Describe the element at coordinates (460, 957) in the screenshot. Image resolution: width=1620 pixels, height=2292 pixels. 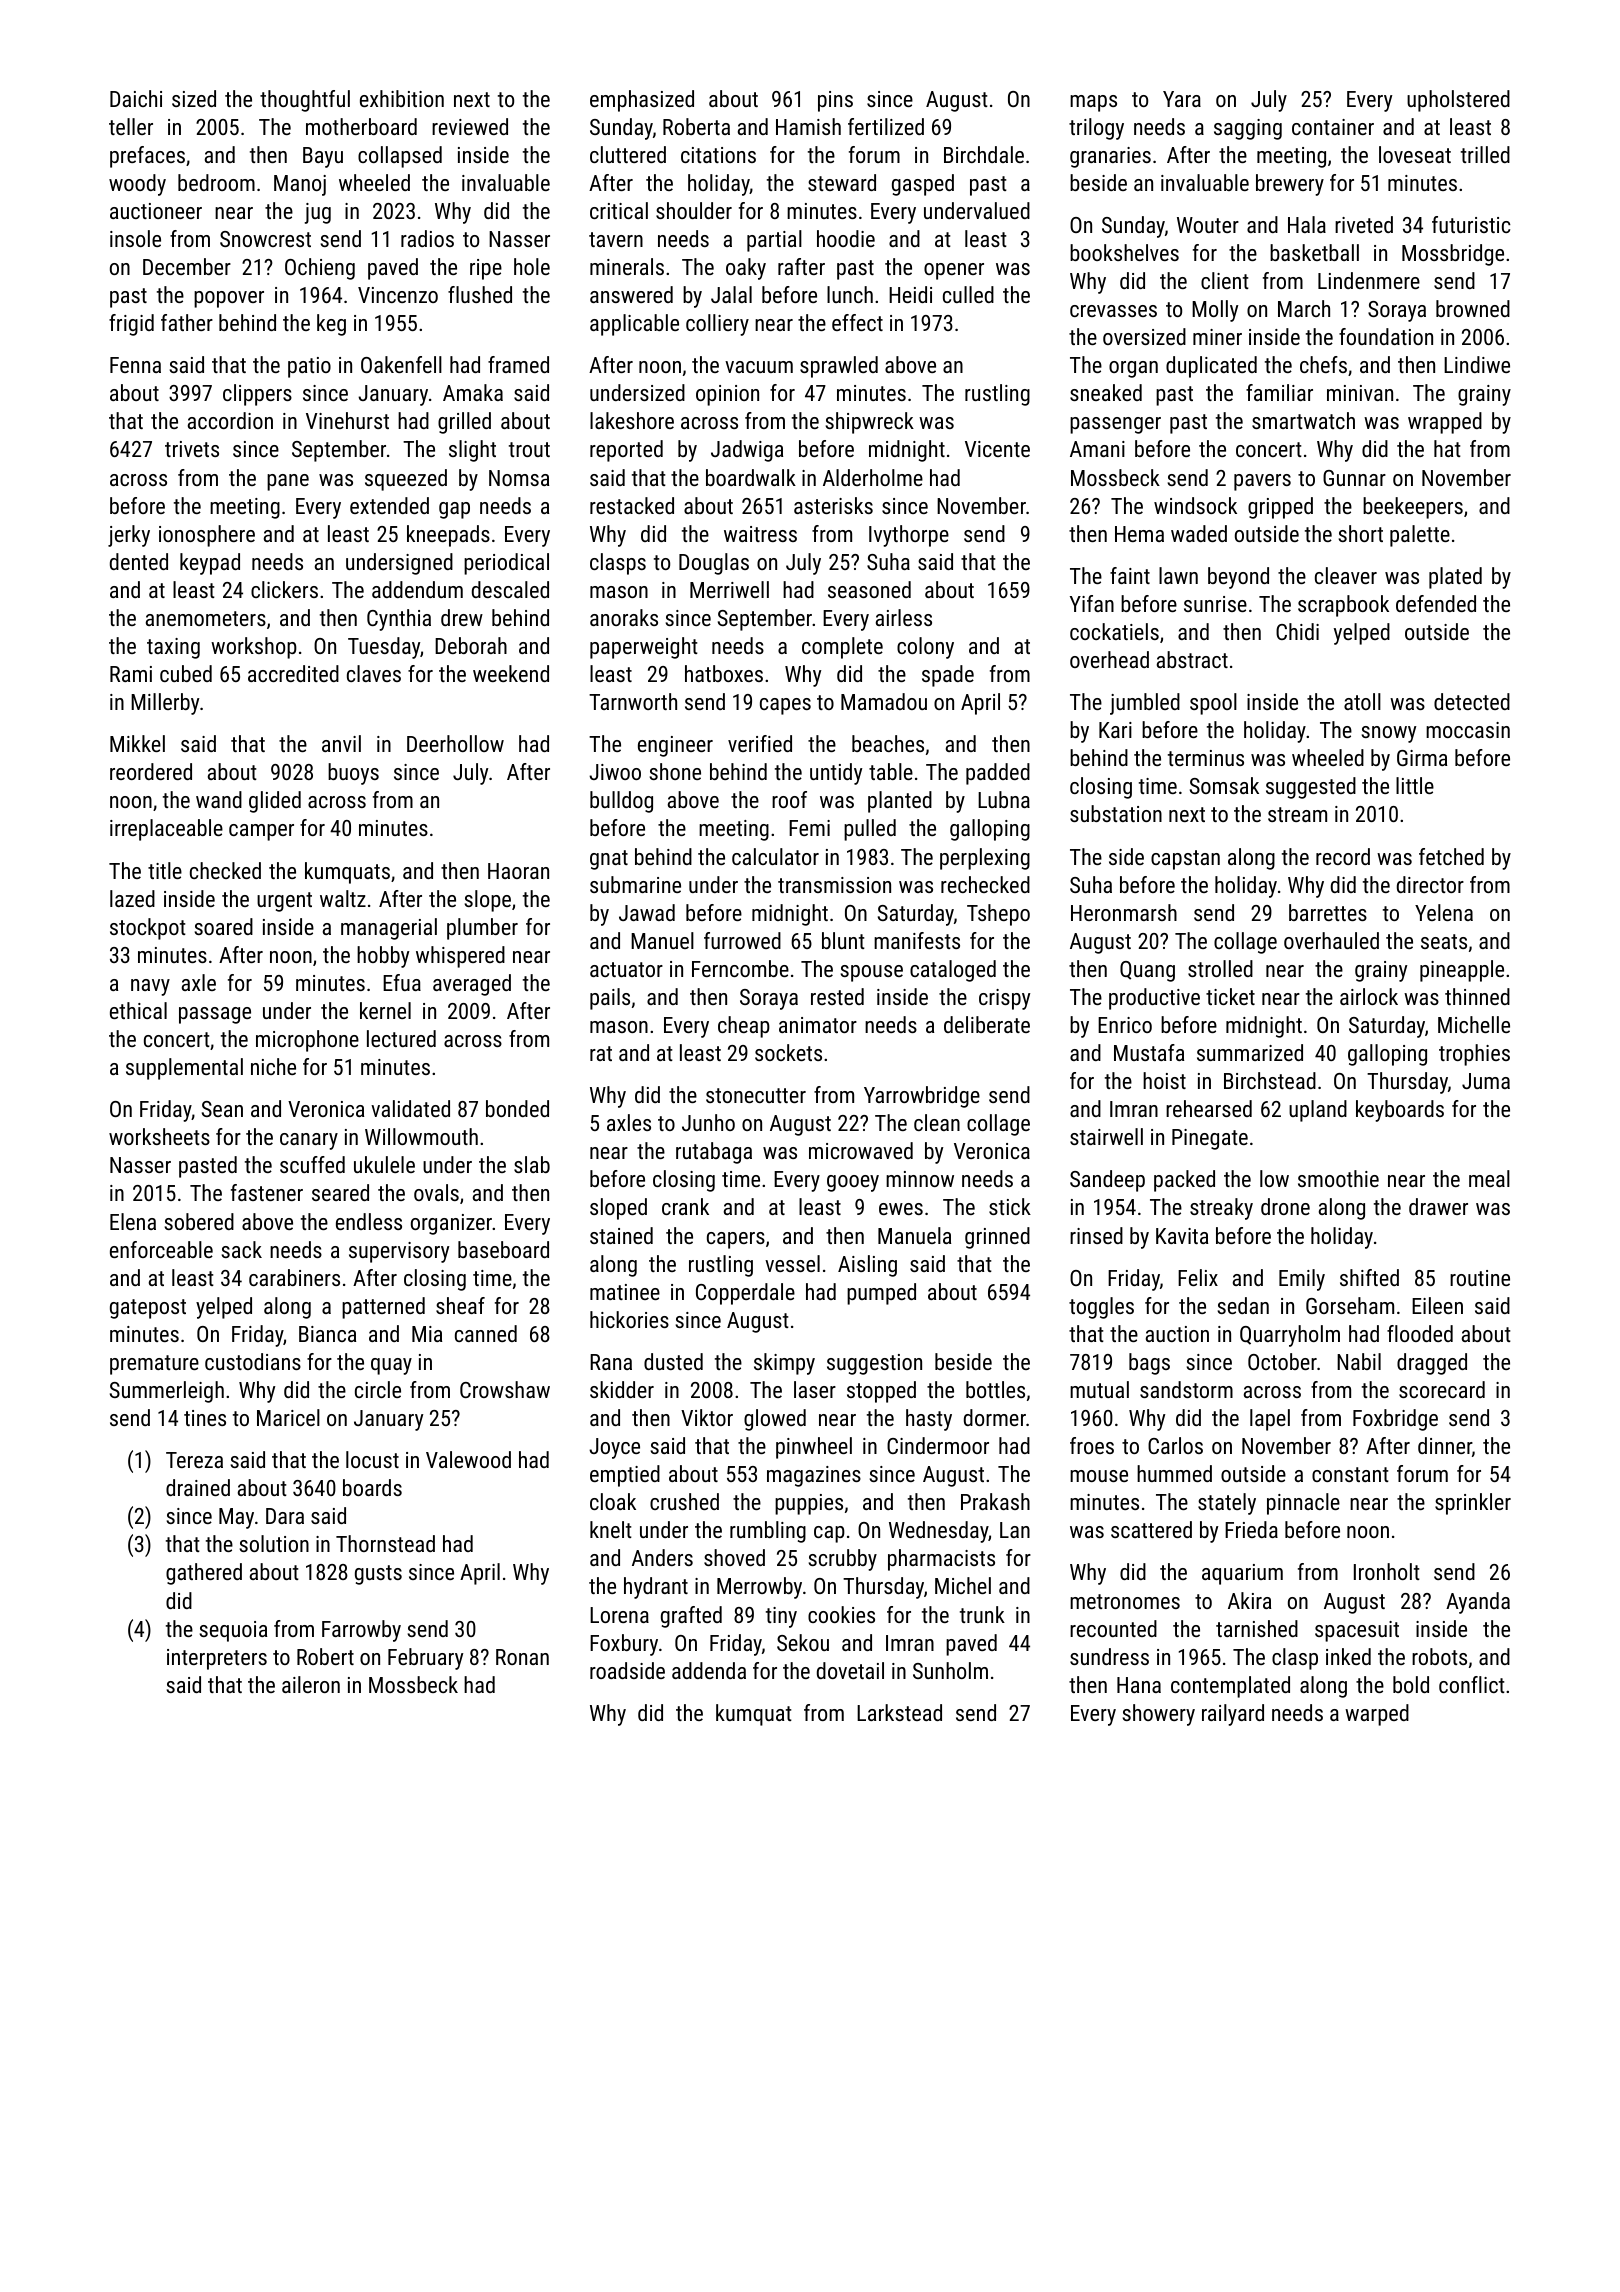
I see `whispered` at that location.
